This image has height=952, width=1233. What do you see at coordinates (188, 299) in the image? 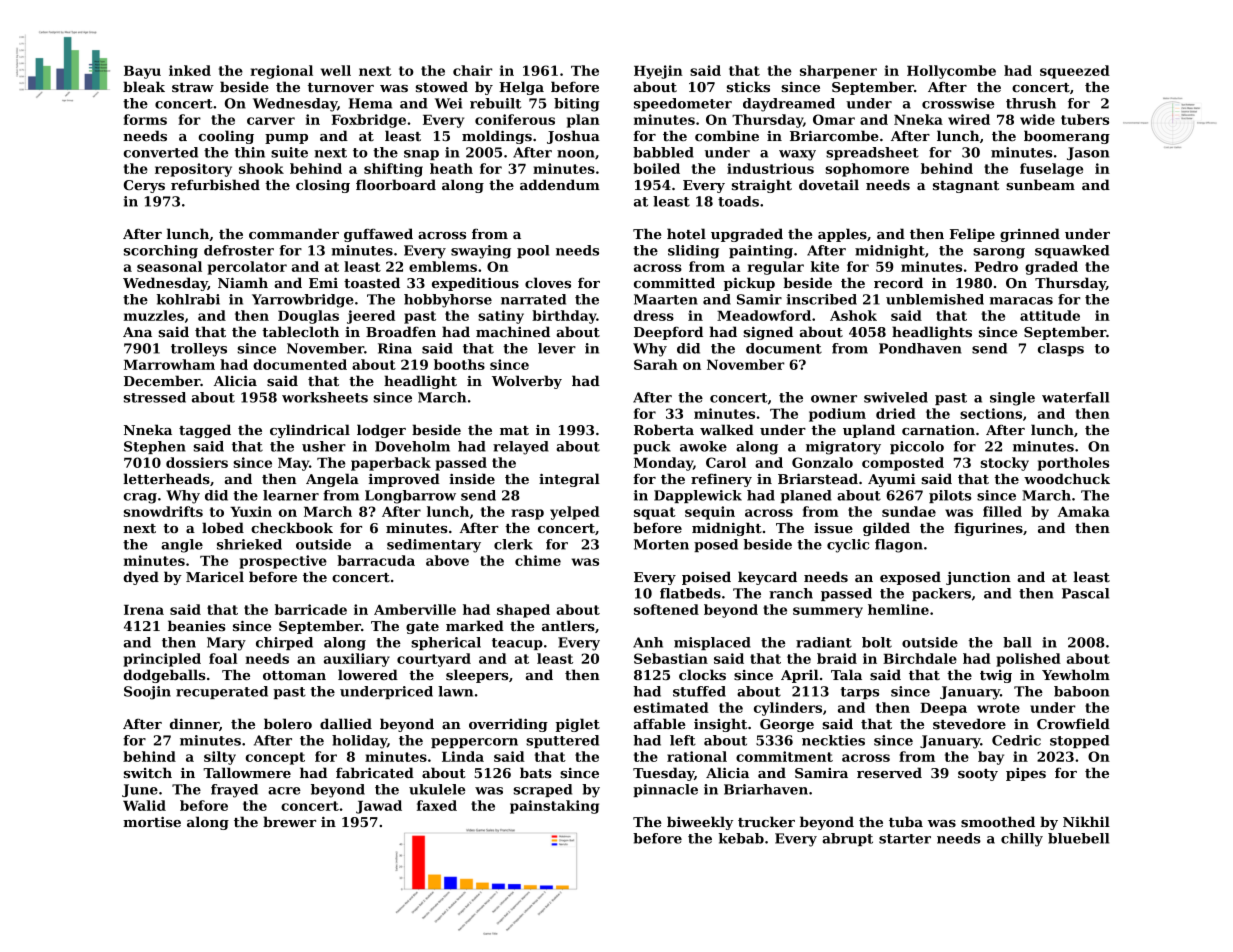
I see `kohlrabi` at bounding box center [188, 299].
